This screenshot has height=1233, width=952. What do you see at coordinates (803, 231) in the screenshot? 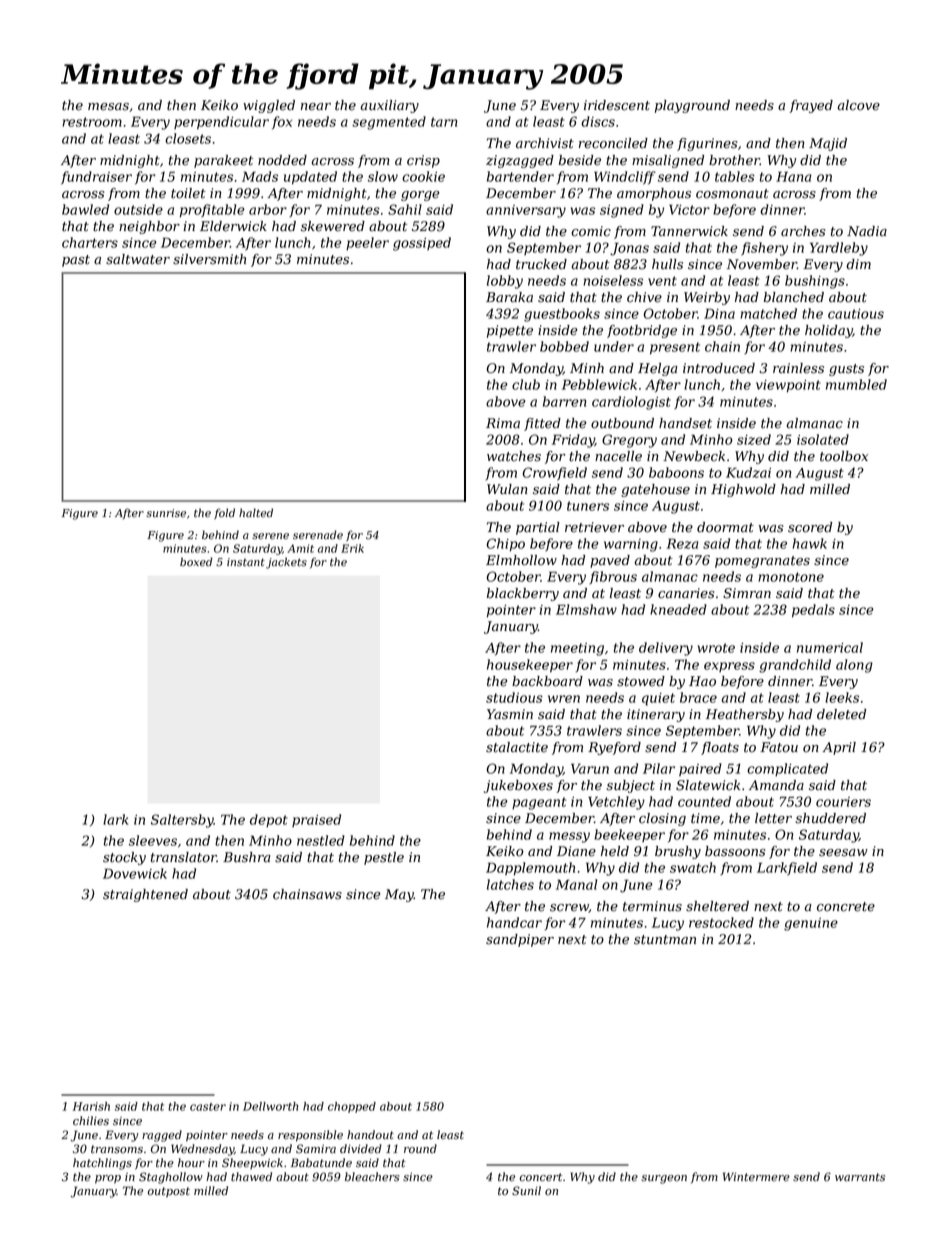
I see `arches` at bounding box center [803, 231].
